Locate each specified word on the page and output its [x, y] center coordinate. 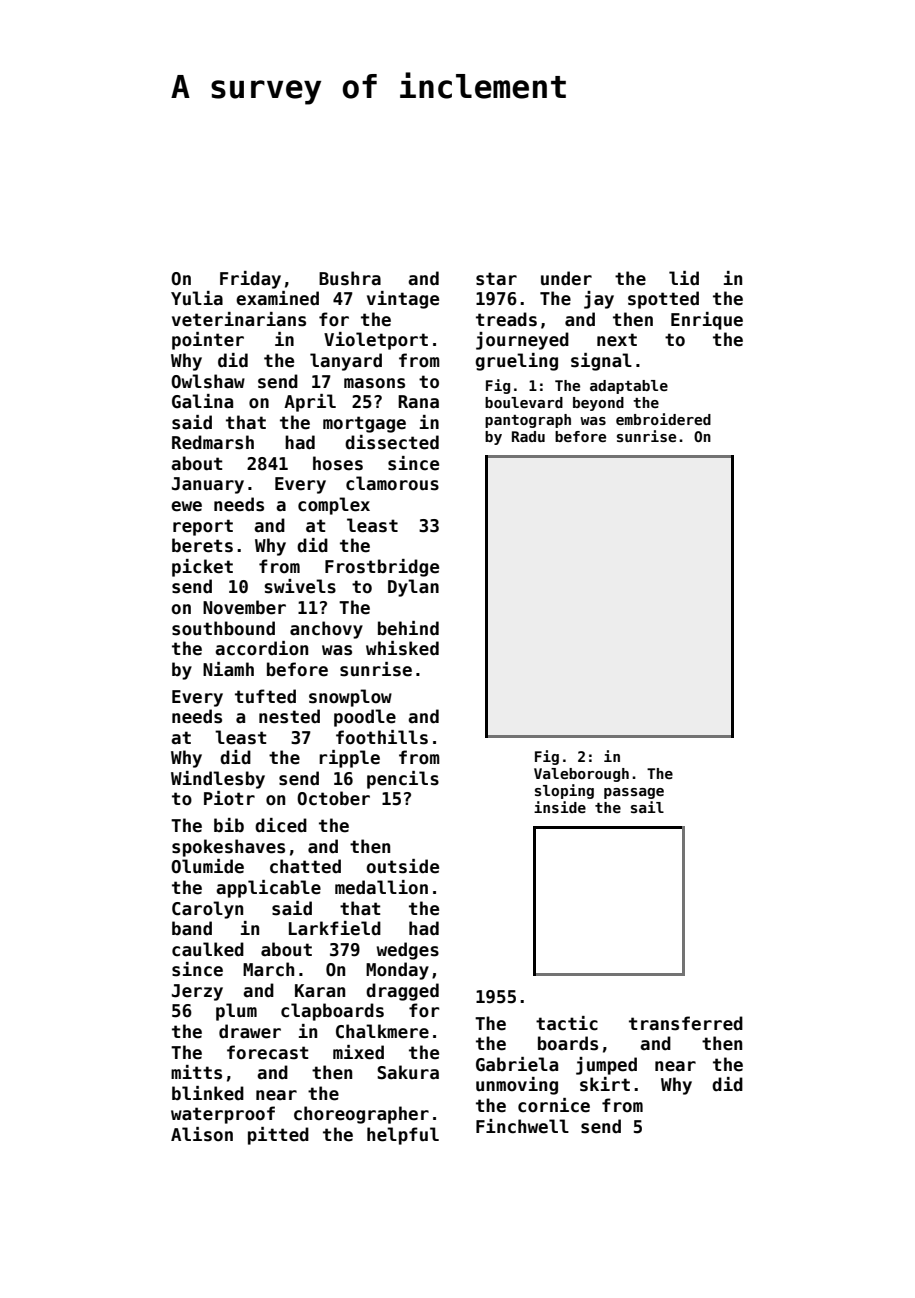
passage [634, 793]
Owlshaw [208, 381]
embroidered [663, 419]
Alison [202, 1134]
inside [560, 807]
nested [289, 716]
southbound [223, 628]
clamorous [392, 483]
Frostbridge [382, 568]
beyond [598, 404]
